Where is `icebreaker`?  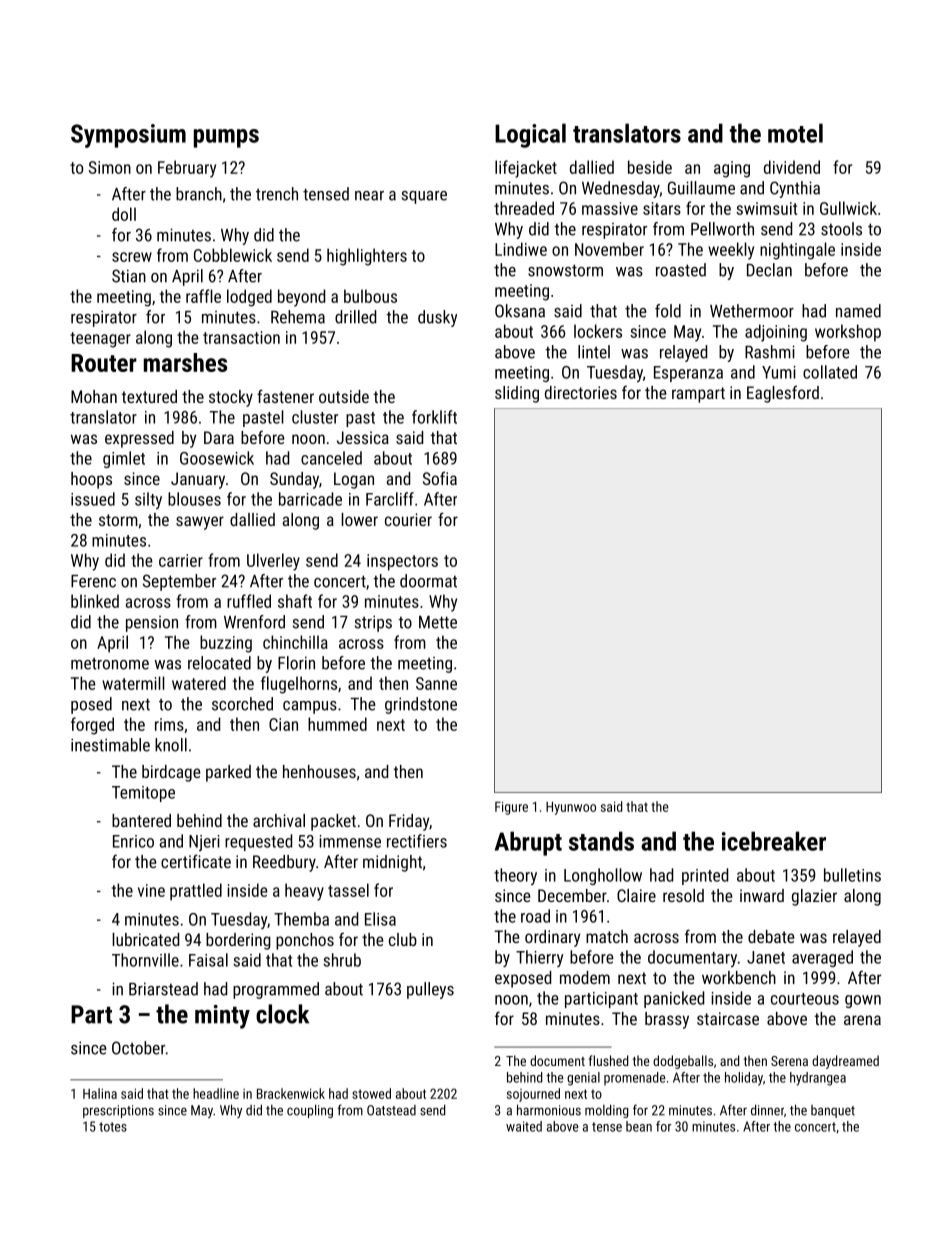
icebreaker is located at coordinates (774, 841).
